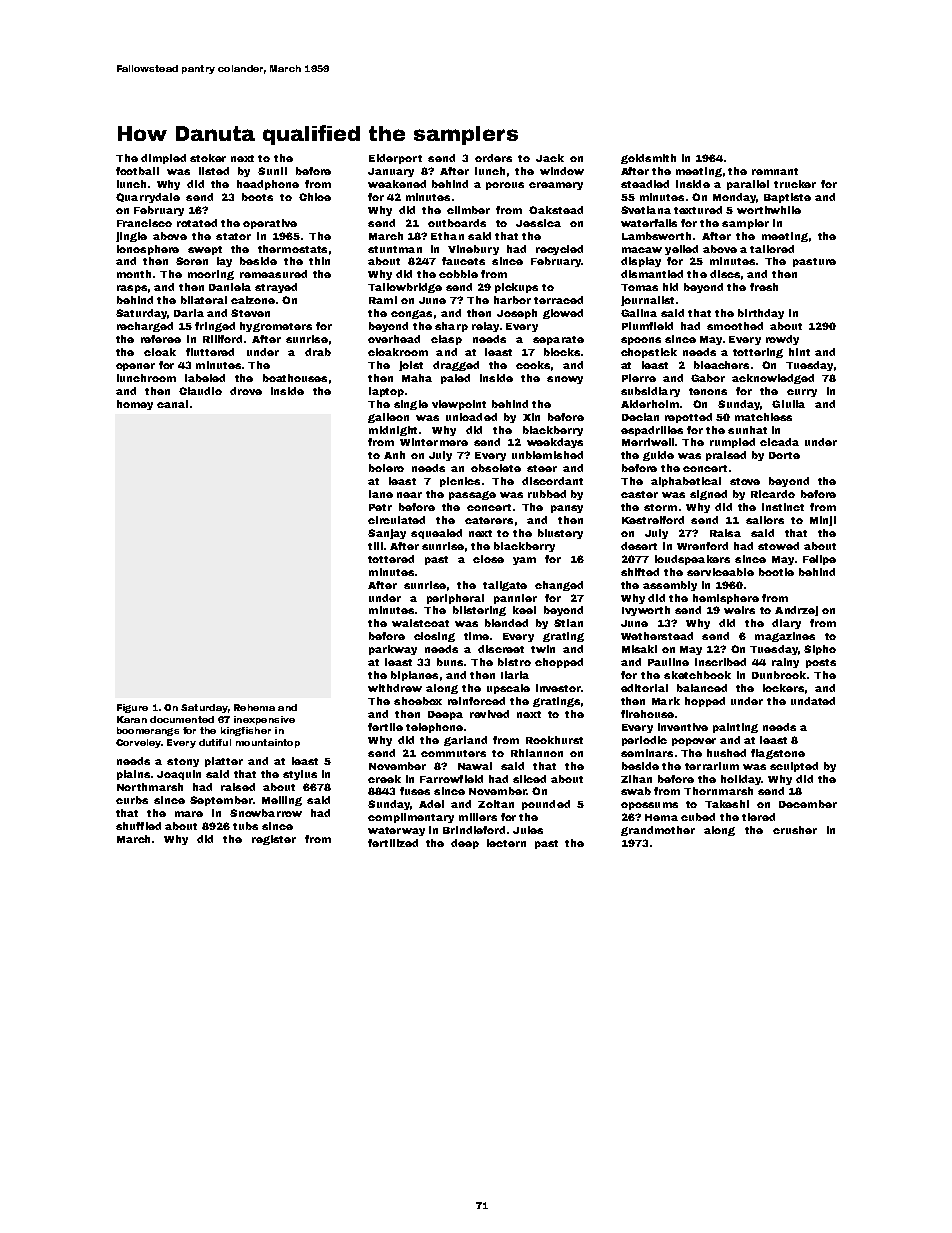  What do you see at coordinates (375, 546) in the screenshot?
I see `till` at bounding box center [375, 546].
